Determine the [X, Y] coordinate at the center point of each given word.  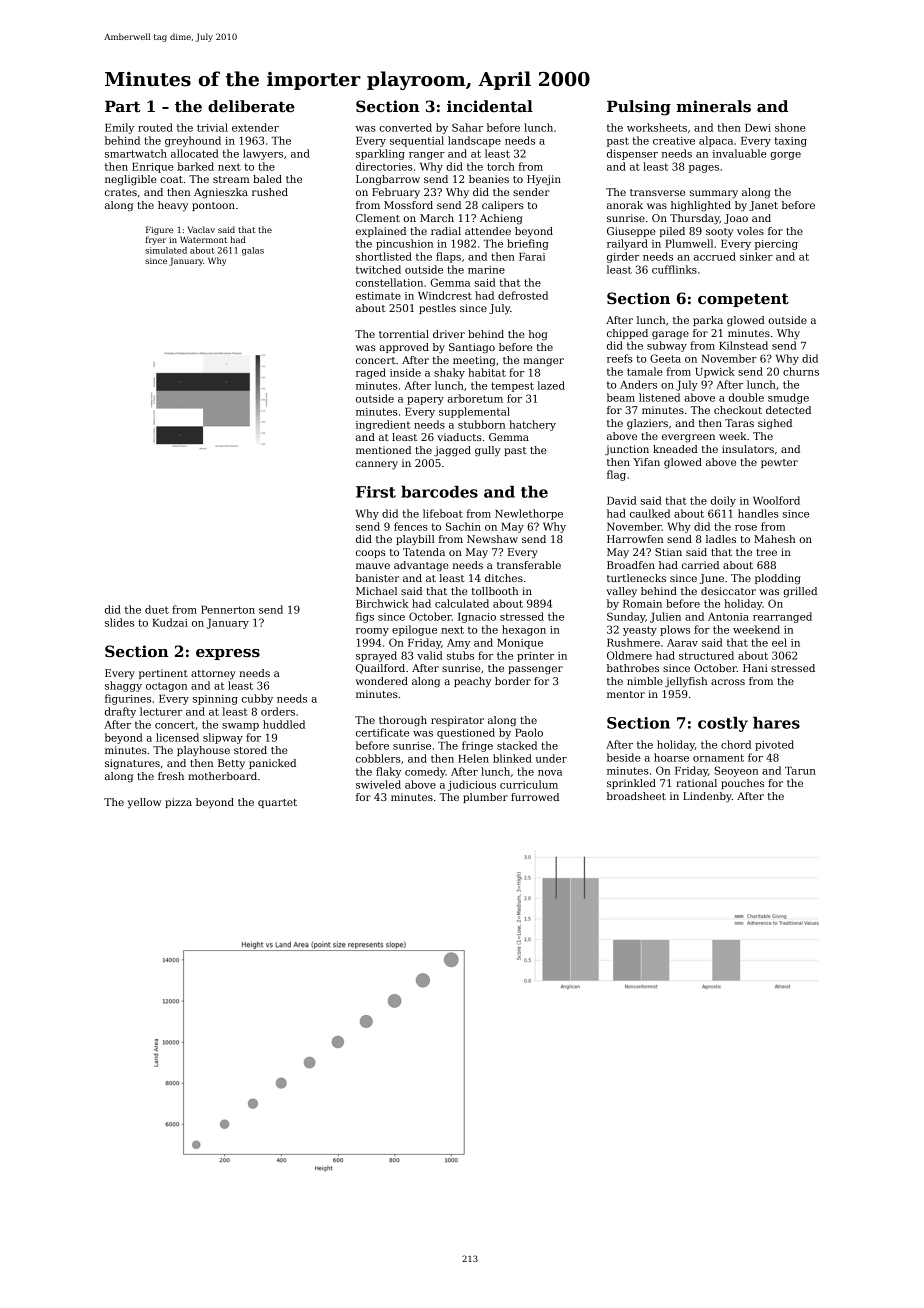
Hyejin [544, 180]
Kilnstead [743, 345]
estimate [378, 296]
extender [255, 127]
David [622, 500]
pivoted [774, 745]
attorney [213, 675]
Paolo [529, 732]
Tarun [800, 771]
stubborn [481, 424]
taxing [790, 142]
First [376, 492]
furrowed [535, 797]
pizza [178, 803]
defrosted [523, 295]
